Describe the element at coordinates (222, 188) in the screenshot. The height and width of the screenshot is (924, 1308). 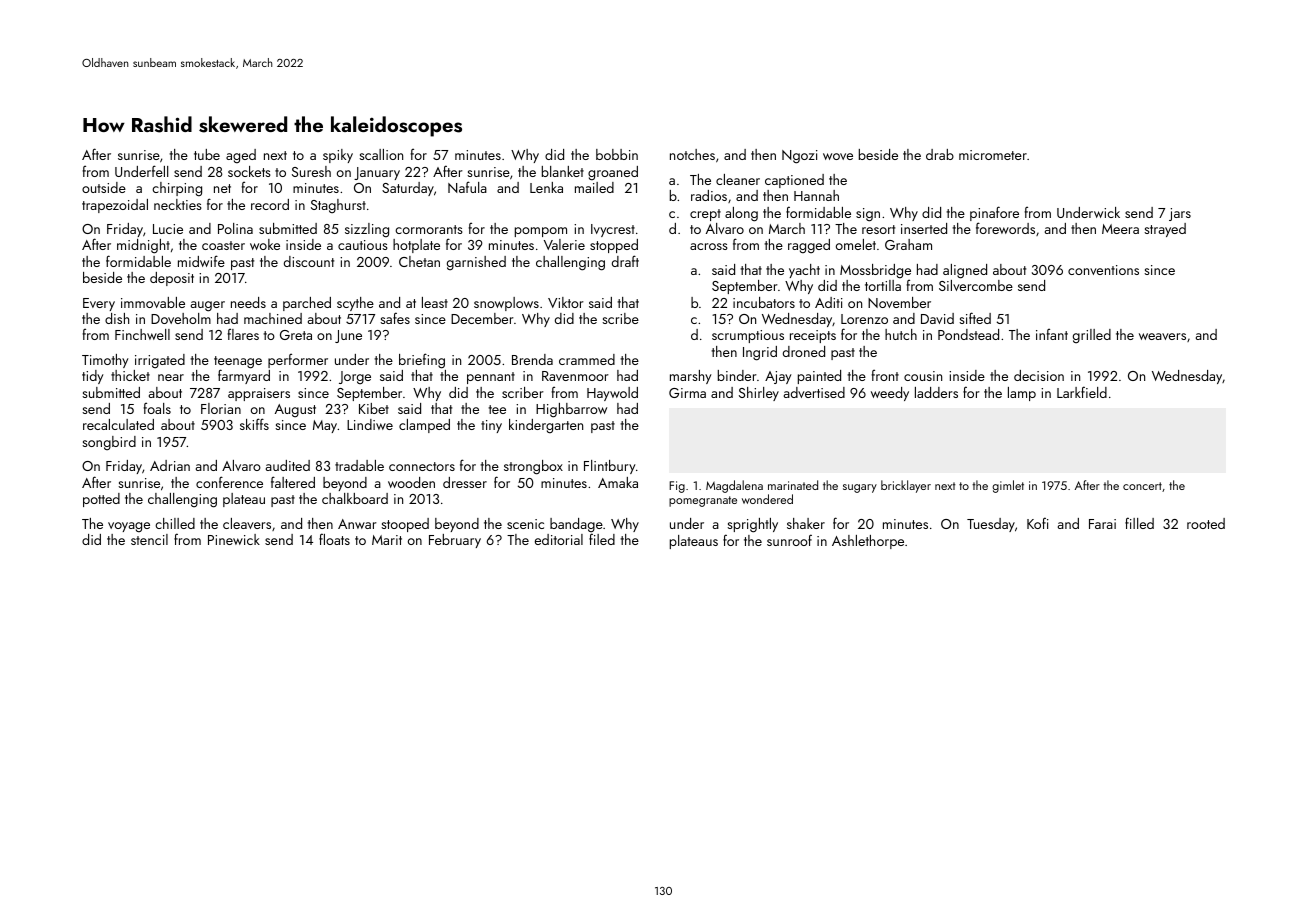
I see `net` at that location.
